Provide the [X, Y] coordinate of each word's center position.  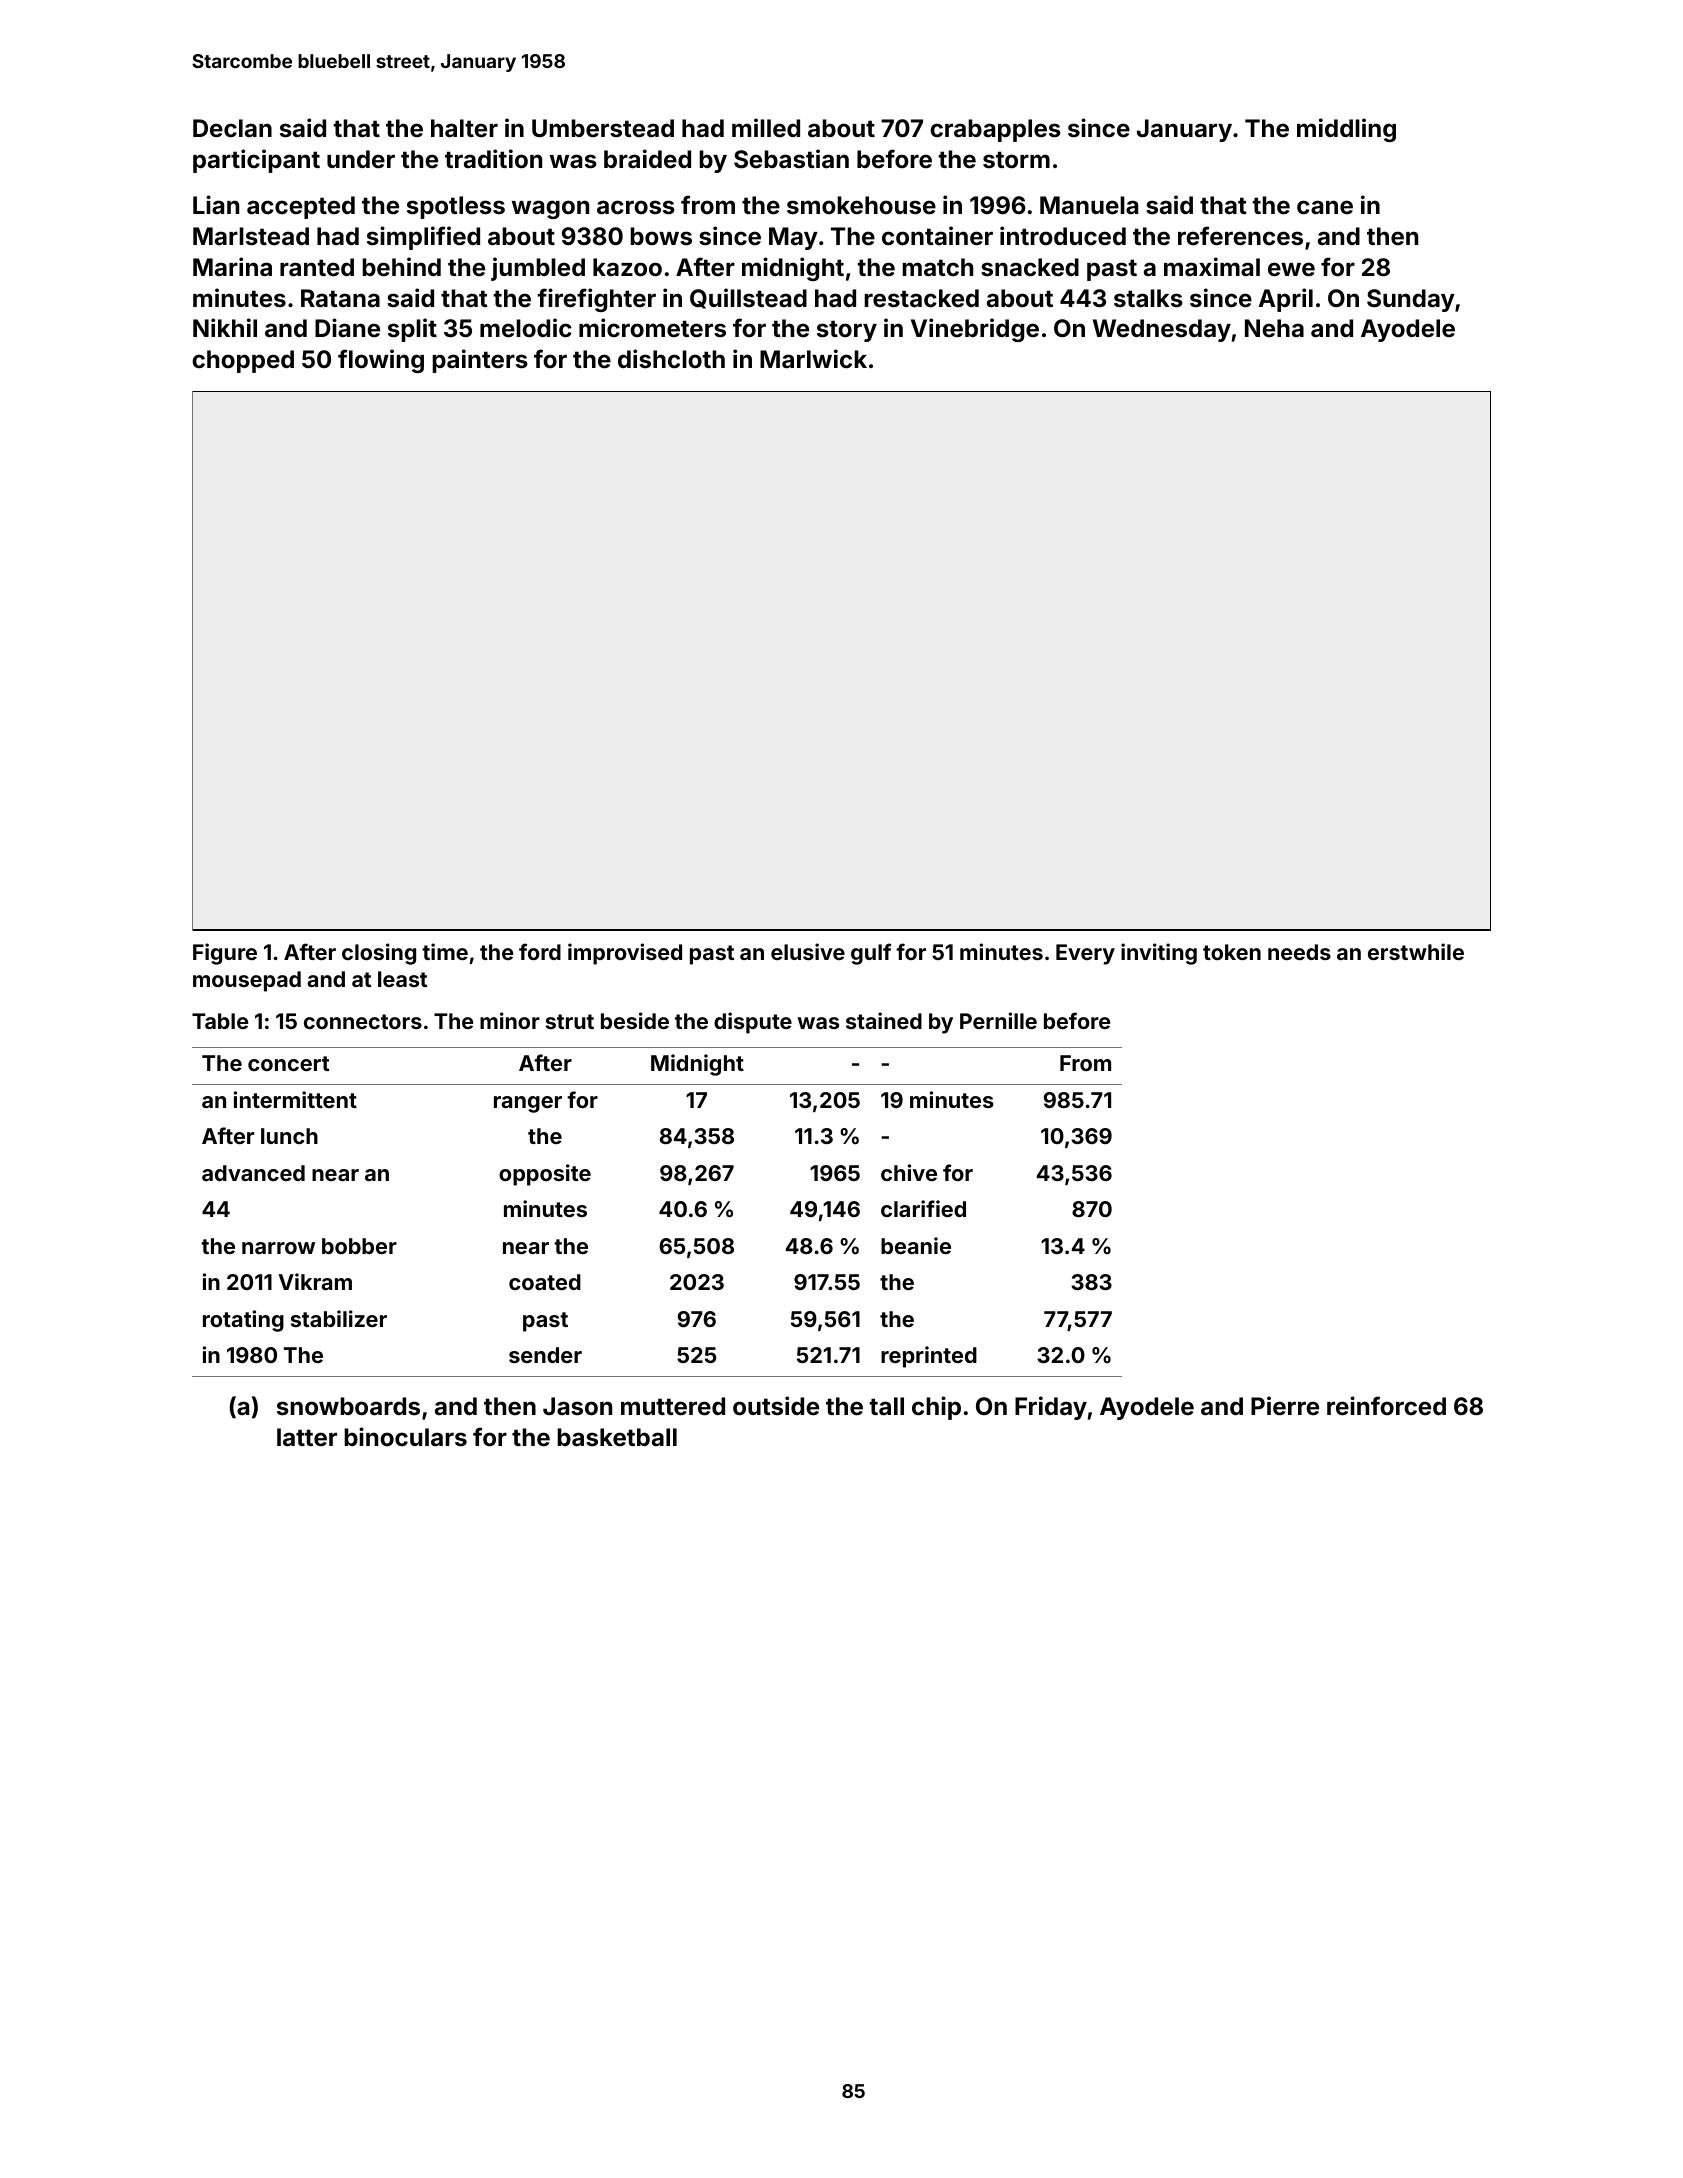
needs [1299, 952]
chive [909, 1172]
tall [886, 1406]
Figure [225, 954]
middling [1346, 130]
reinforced [1386, 1406]
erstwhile [1416, 951]
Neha [1274, 328]
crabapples [995, 130]
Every [1085, 954]
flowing [381, 361]
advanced [253, 1173]
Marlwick [813, 359]
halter [464, 128]
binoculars [405, 1437]
